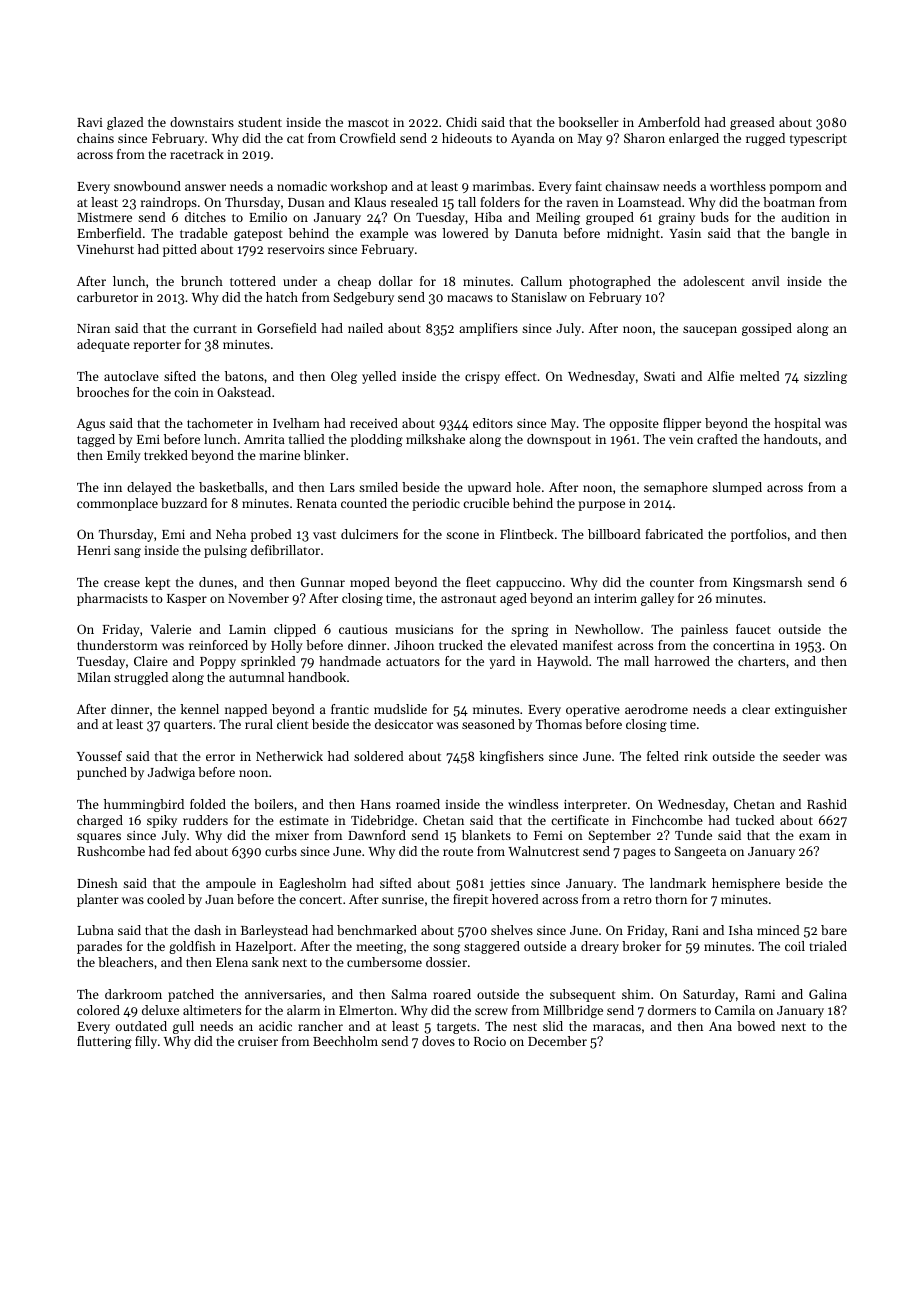  I want to click on roamed, so click(418, 804).
